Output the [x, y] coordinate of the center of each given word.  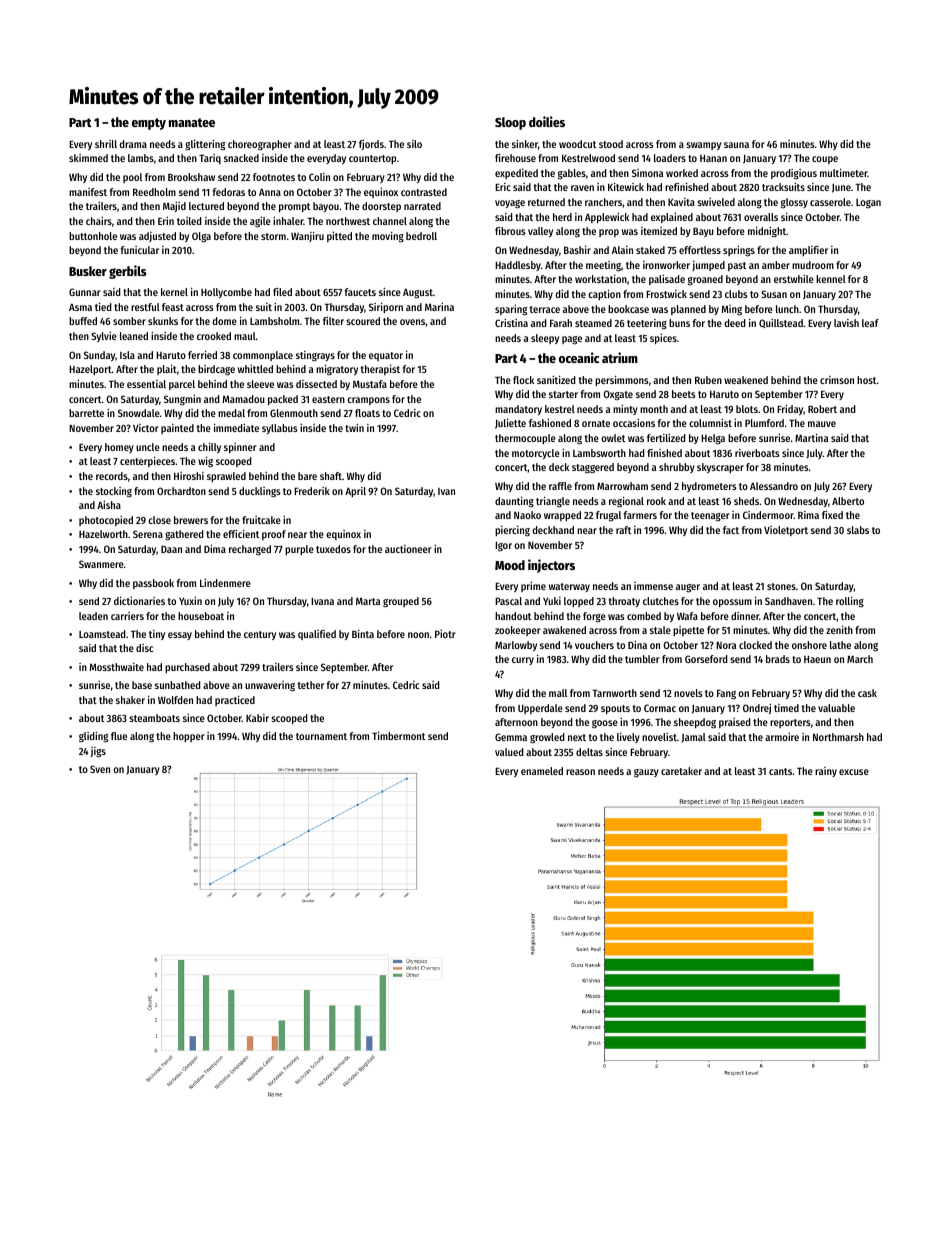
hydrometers [709, 487]
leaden [93, 616]
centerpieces [148, 461]
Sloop [510, 123]
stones [781, 586]
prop [609, 233]
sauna [736, 145]
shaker [130, 700]
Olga [201, 237]
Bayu [703, 232]
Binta [363, 633]
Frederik [312, 491]
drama [133, 144]
